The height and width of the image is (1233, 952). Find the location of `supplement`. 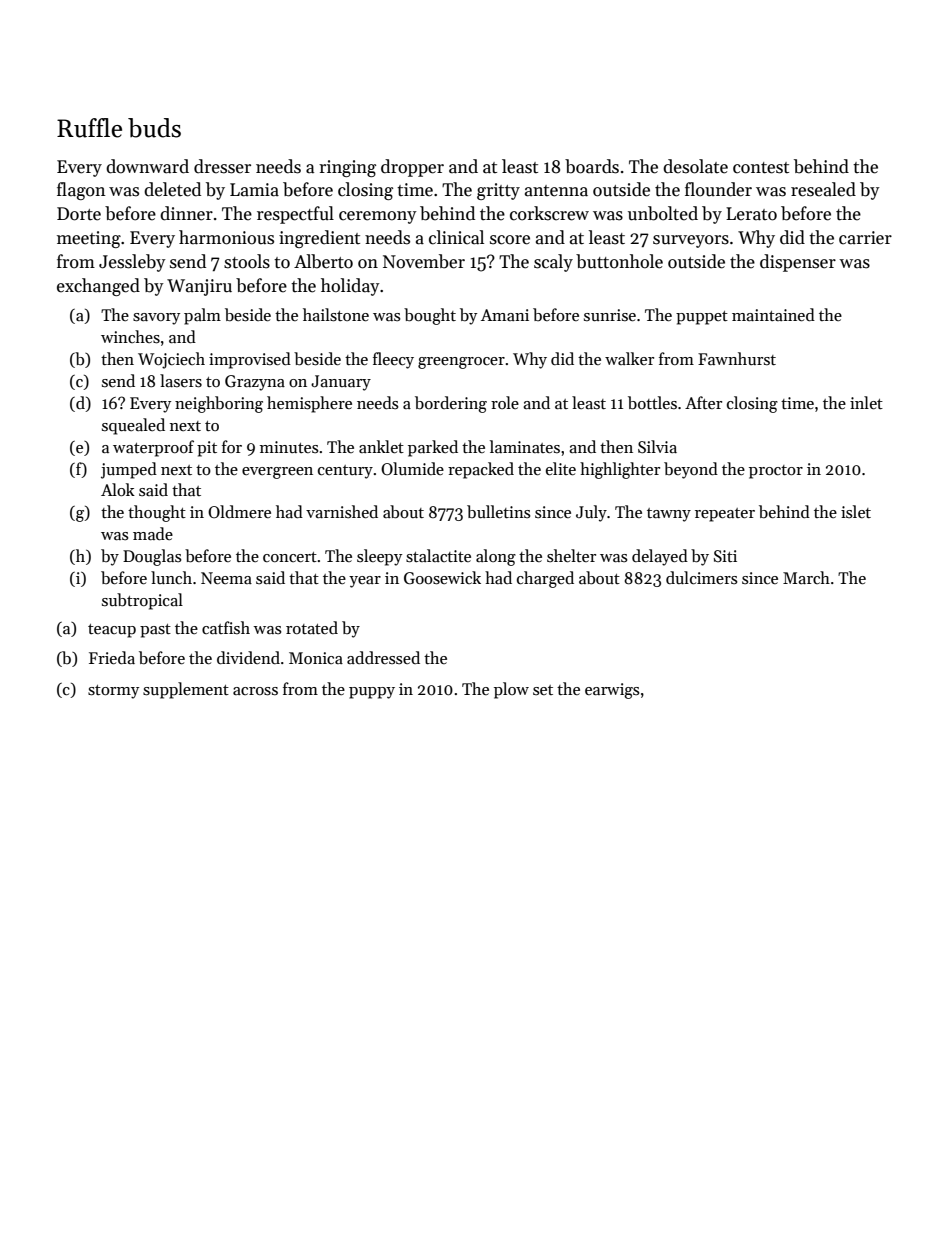

supplement is located at coordinates (186, 690).
